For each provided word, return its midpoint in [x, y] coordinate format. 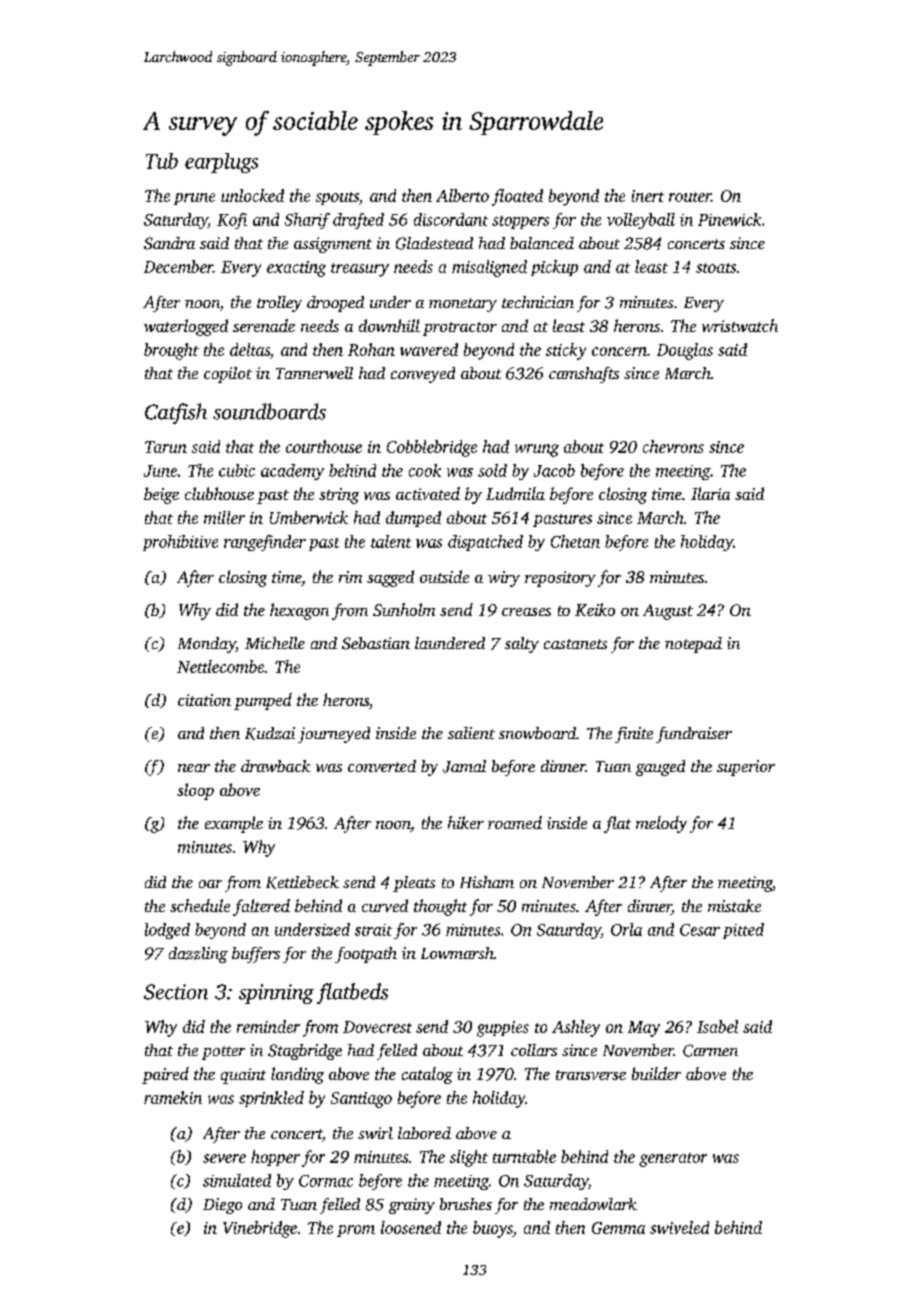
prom [356, 1231]
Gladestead [434, 243]
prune [194, 199]
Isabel [717, 1026]
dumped [413, 519]
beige [161, 495]
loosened [411, 1227]
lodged [167, 931]
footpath [366, 955]
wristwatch [740, 325]
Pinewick [729, 219]
